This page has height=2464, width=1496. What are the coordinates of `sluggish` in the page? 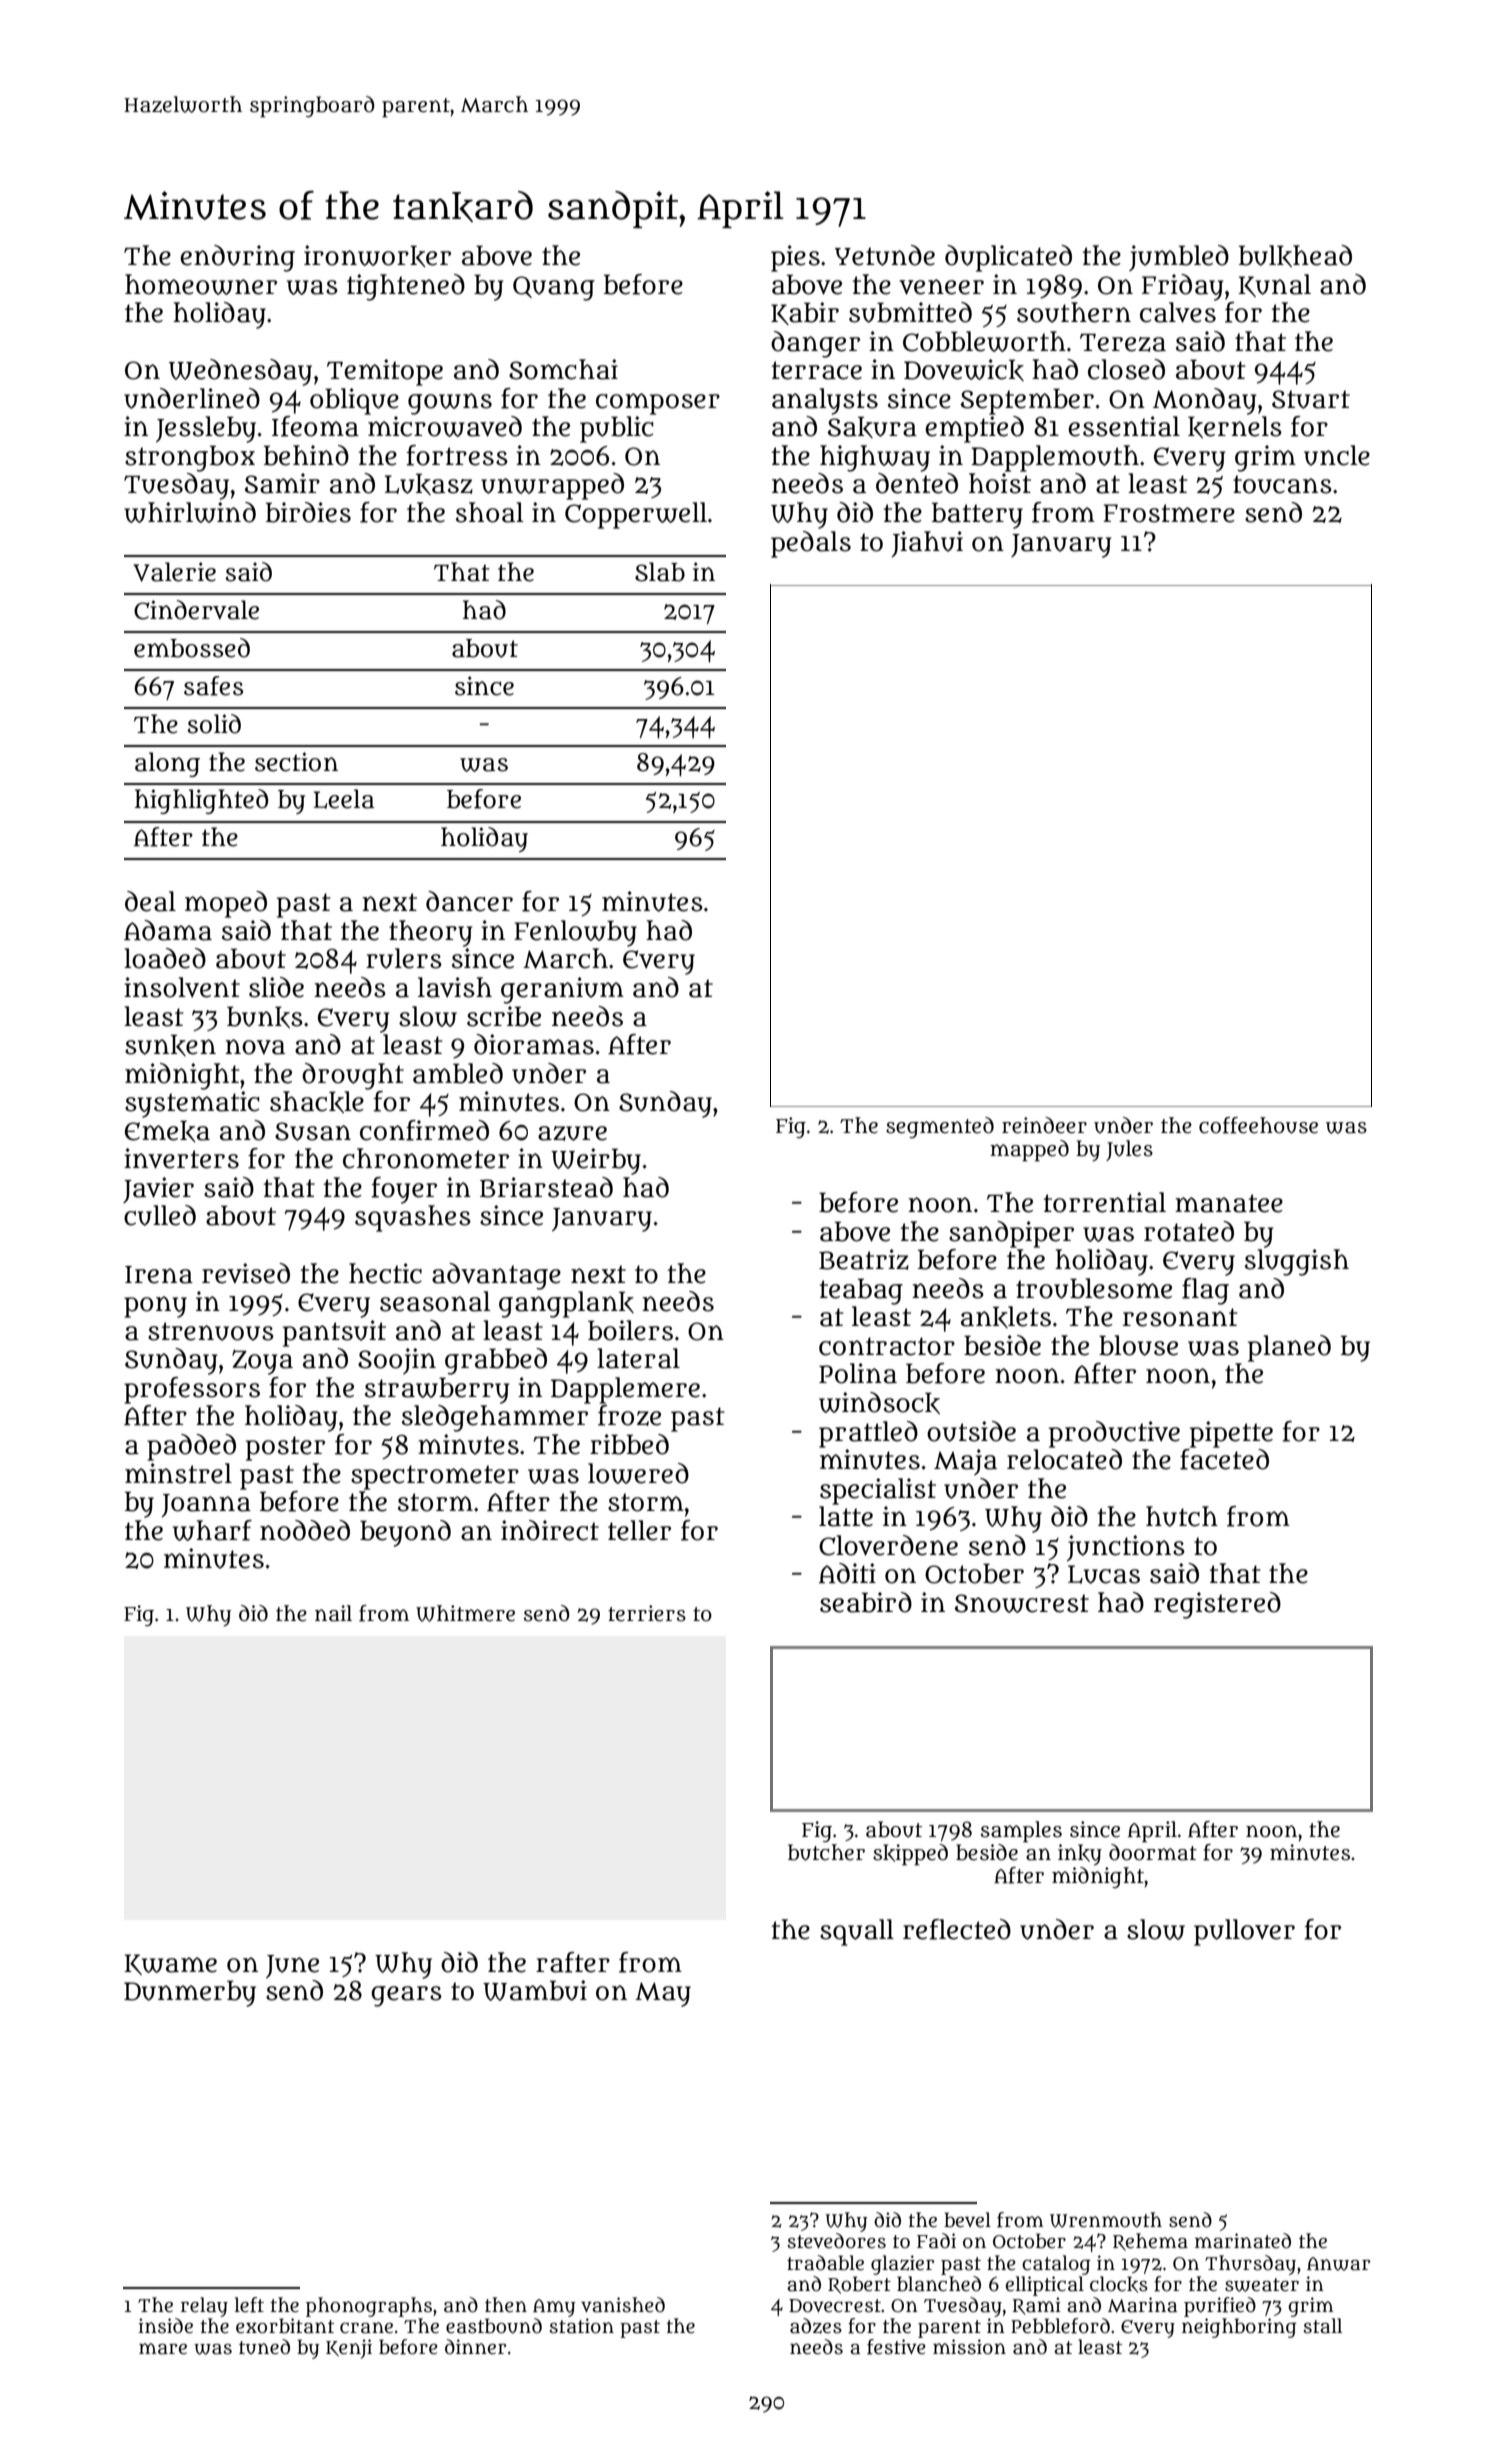 It's located at (1297, 1262).
